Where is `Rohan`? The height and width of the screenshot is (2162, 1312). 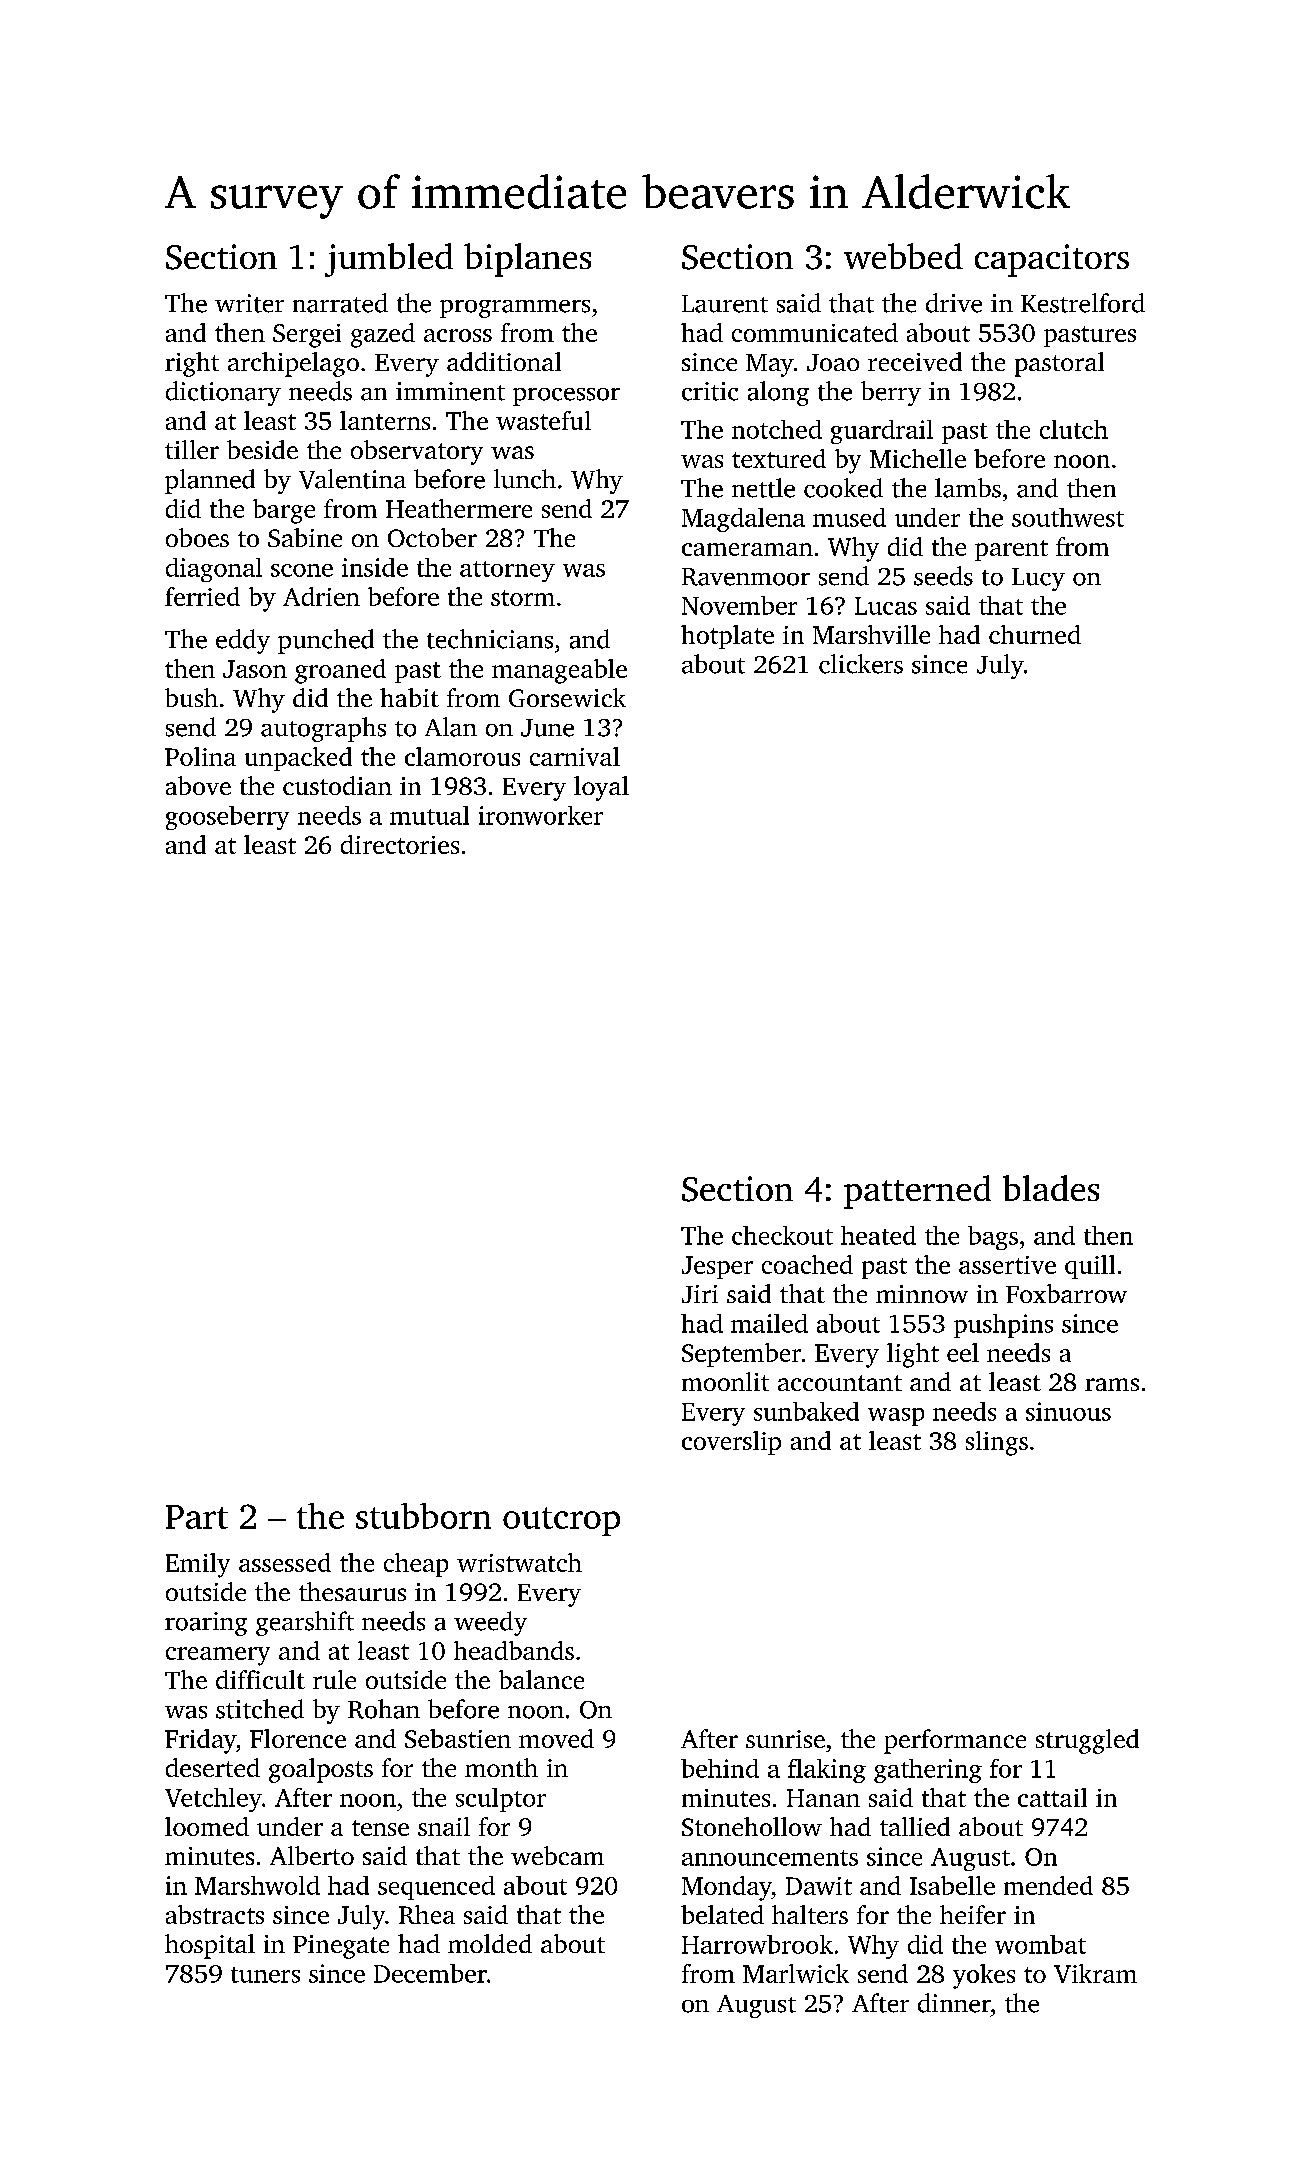 Rohan is located at coordinates (384, 1709).
